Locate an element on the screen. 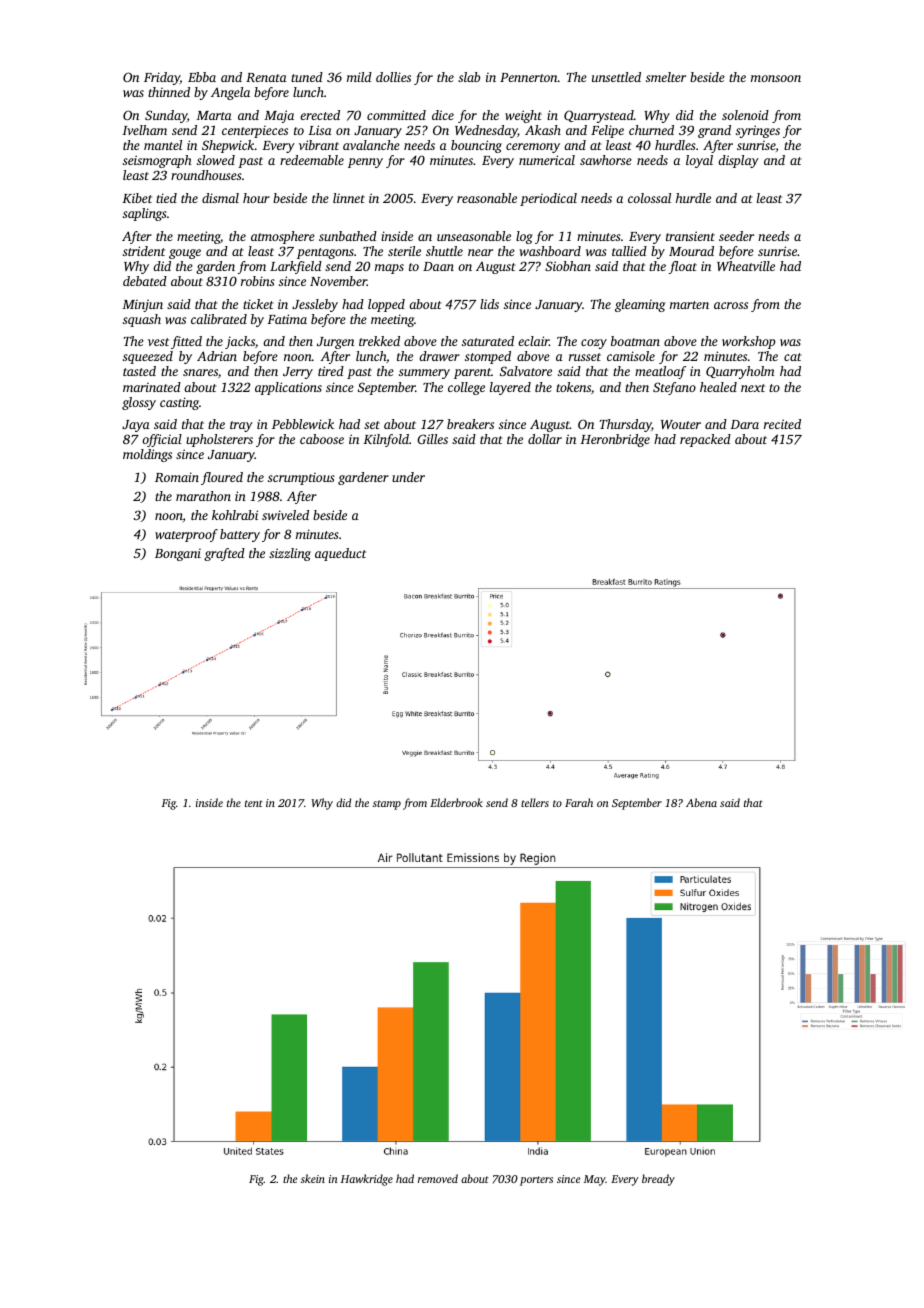 Image resolution: width=924 pixels, height=1308 pixels. bready is located at coordinates (658, 1180).
